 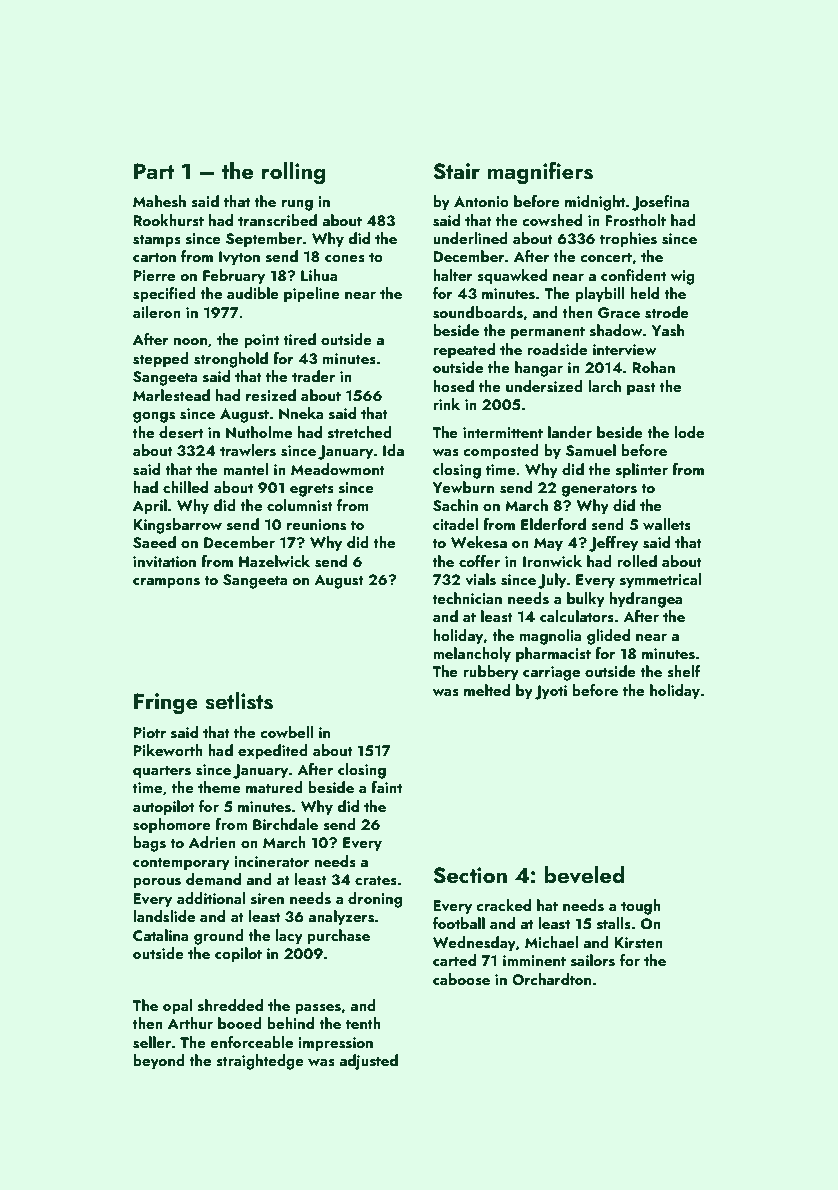 I want to click on cones, so click(x=345, y=259).
